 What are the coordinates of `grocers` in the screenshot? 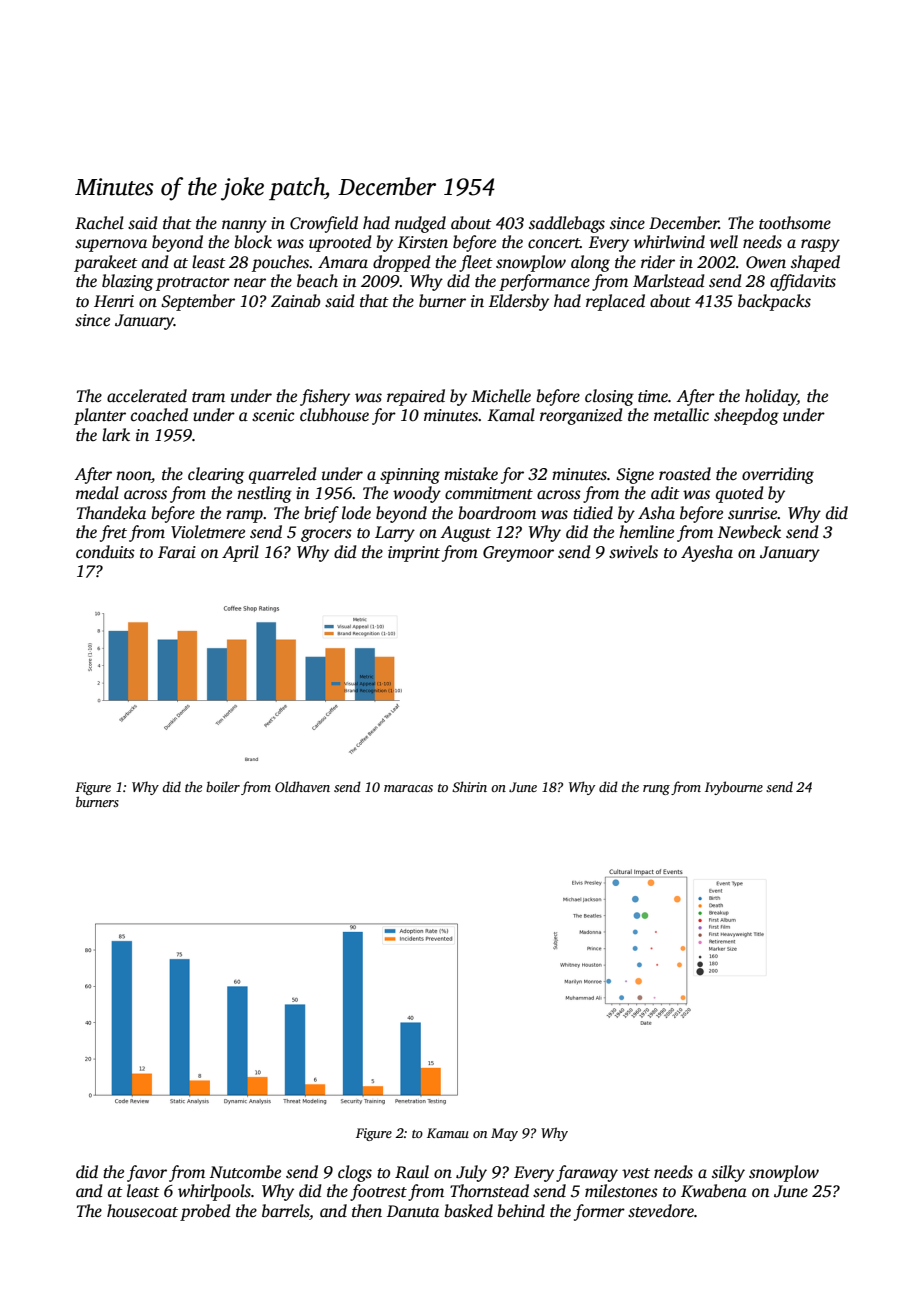 It's located at (326, 535).
